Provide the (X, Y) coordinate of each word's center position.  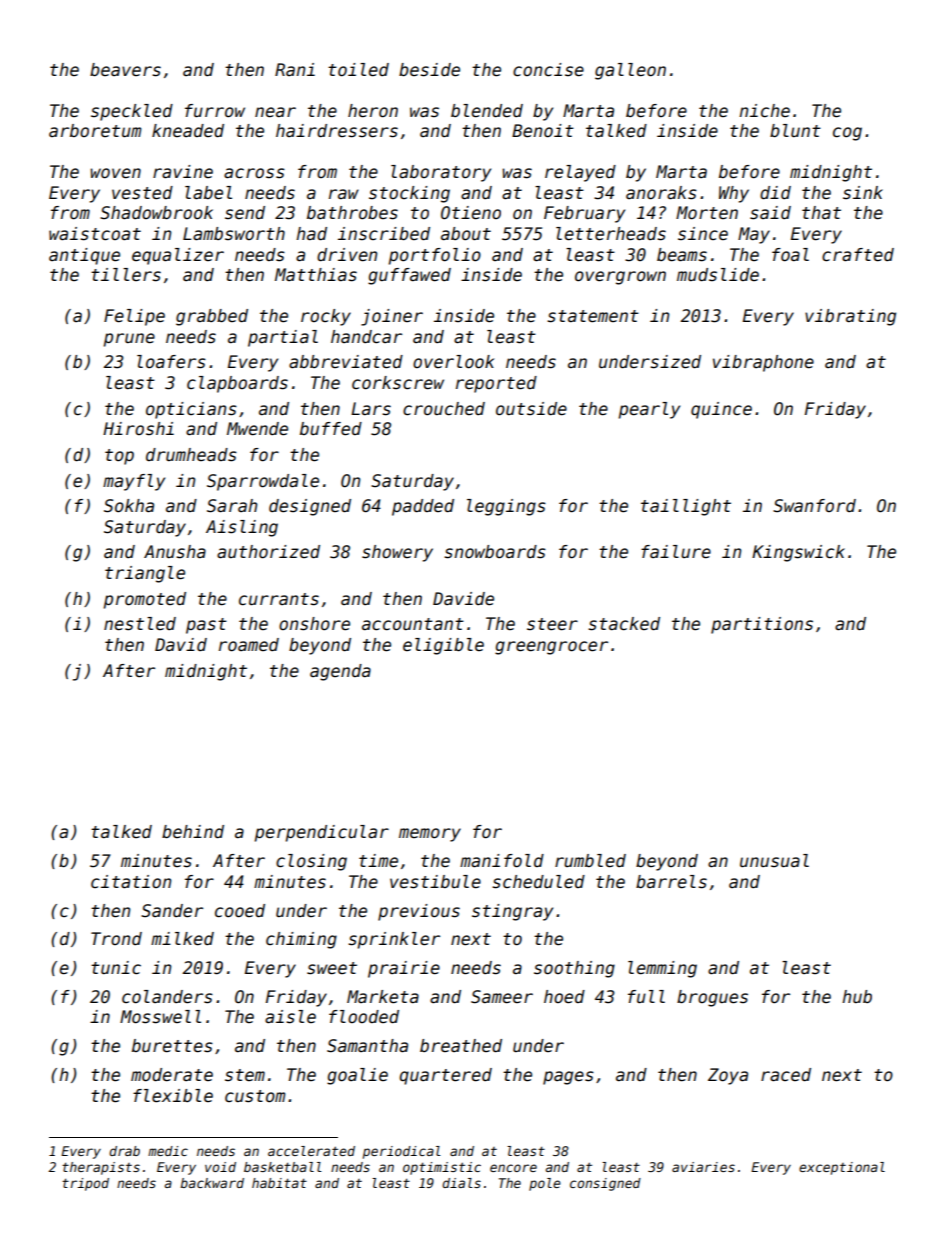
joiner (392, 317)
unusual (774, 861)
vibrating (850, 317)
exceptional (842, 1168)
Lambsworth (234, 234)
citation (131, 882)
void (220, 1167)
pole (545, 1184)
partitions (762, 625)
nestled (140, 624)
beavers (125, 70)
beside (429, 70)
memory (430, 835)
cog (847, 134)
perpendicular (322, 833)
